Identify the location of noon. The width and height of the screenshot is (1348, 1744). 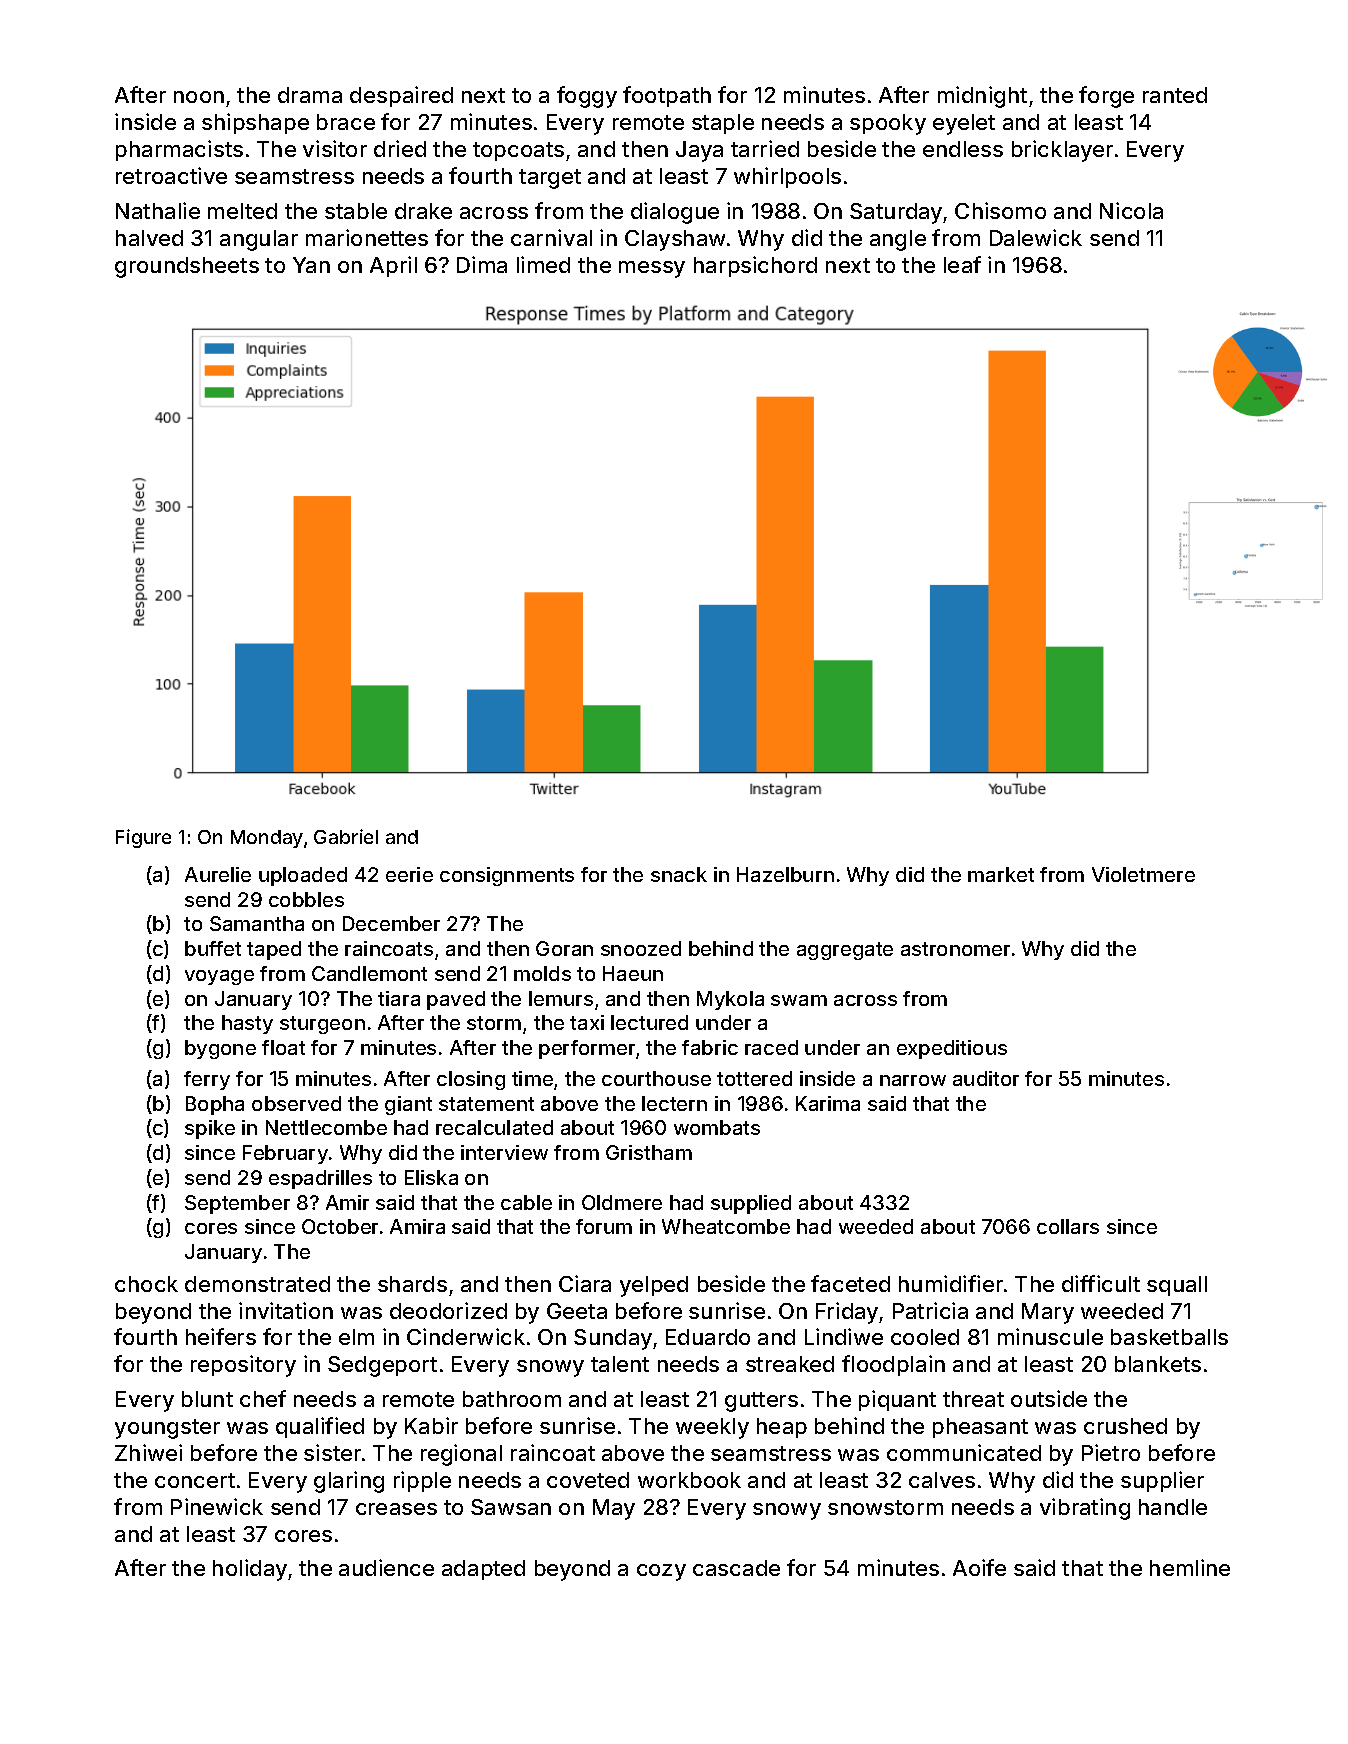
(199, 97).
